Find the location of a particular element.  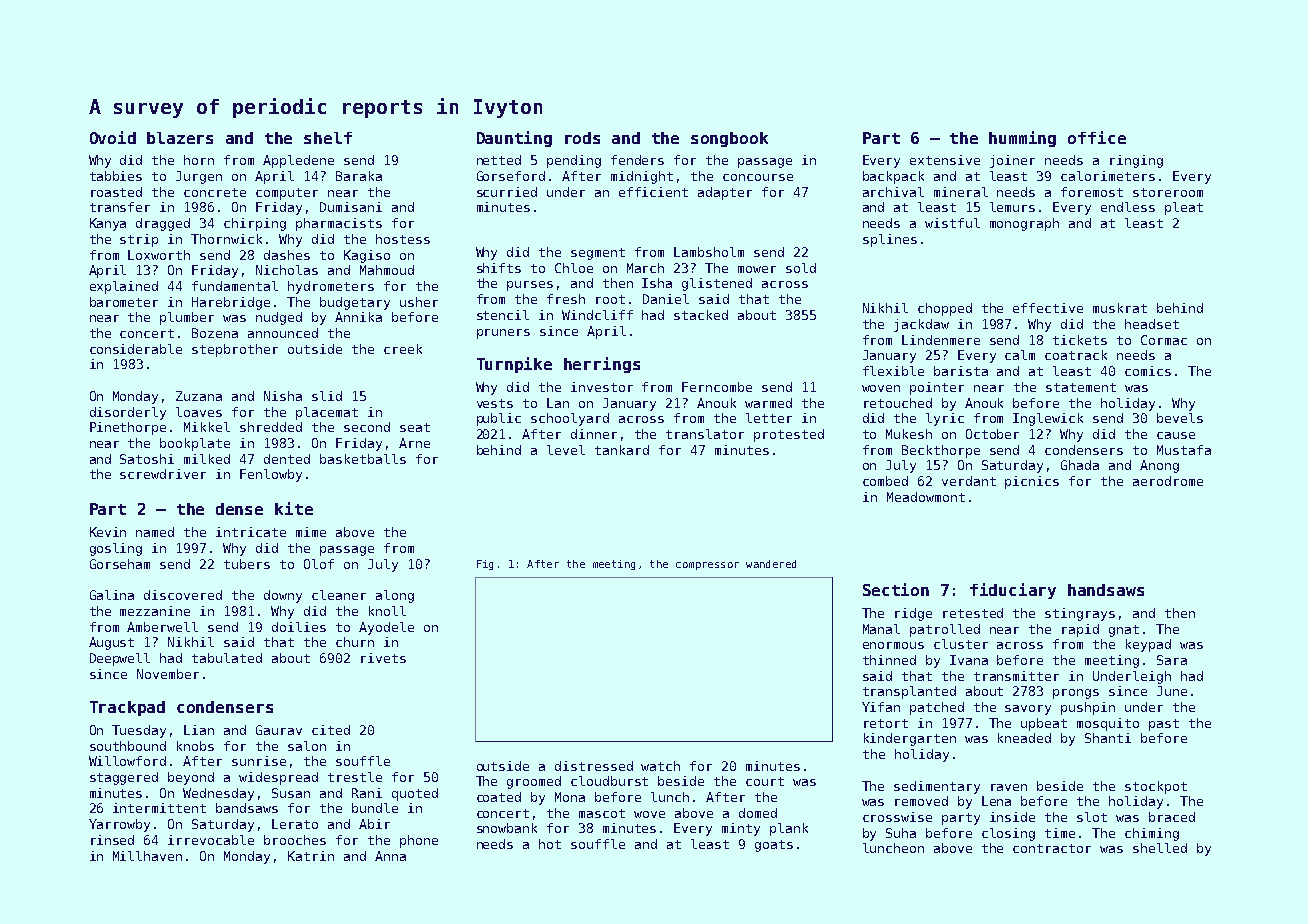

concourse is located at coordinates (758, 177).
